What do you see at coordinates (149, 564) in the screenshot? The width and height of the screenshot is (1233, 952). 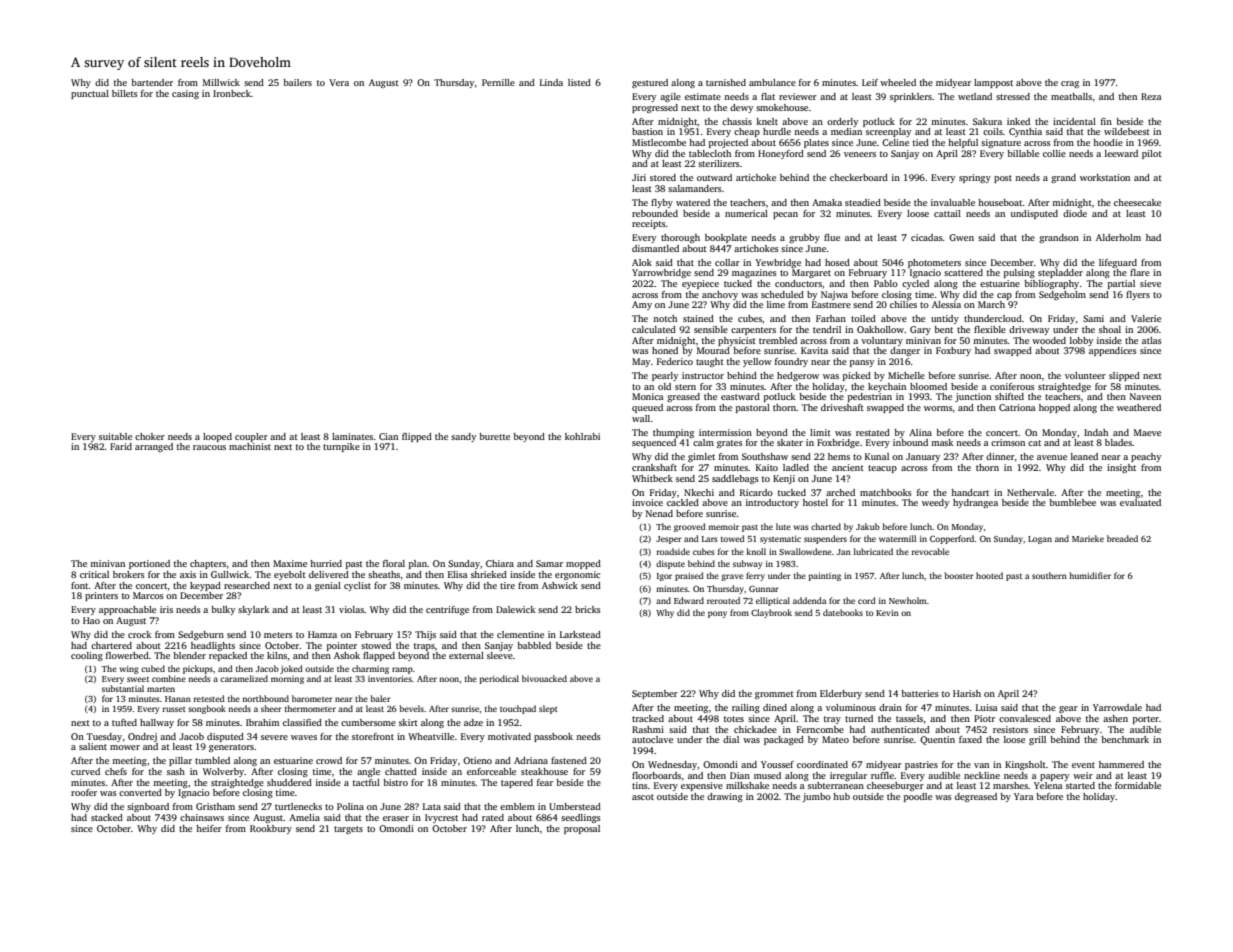 I see `portioned` at bounding box center [149, 564].
